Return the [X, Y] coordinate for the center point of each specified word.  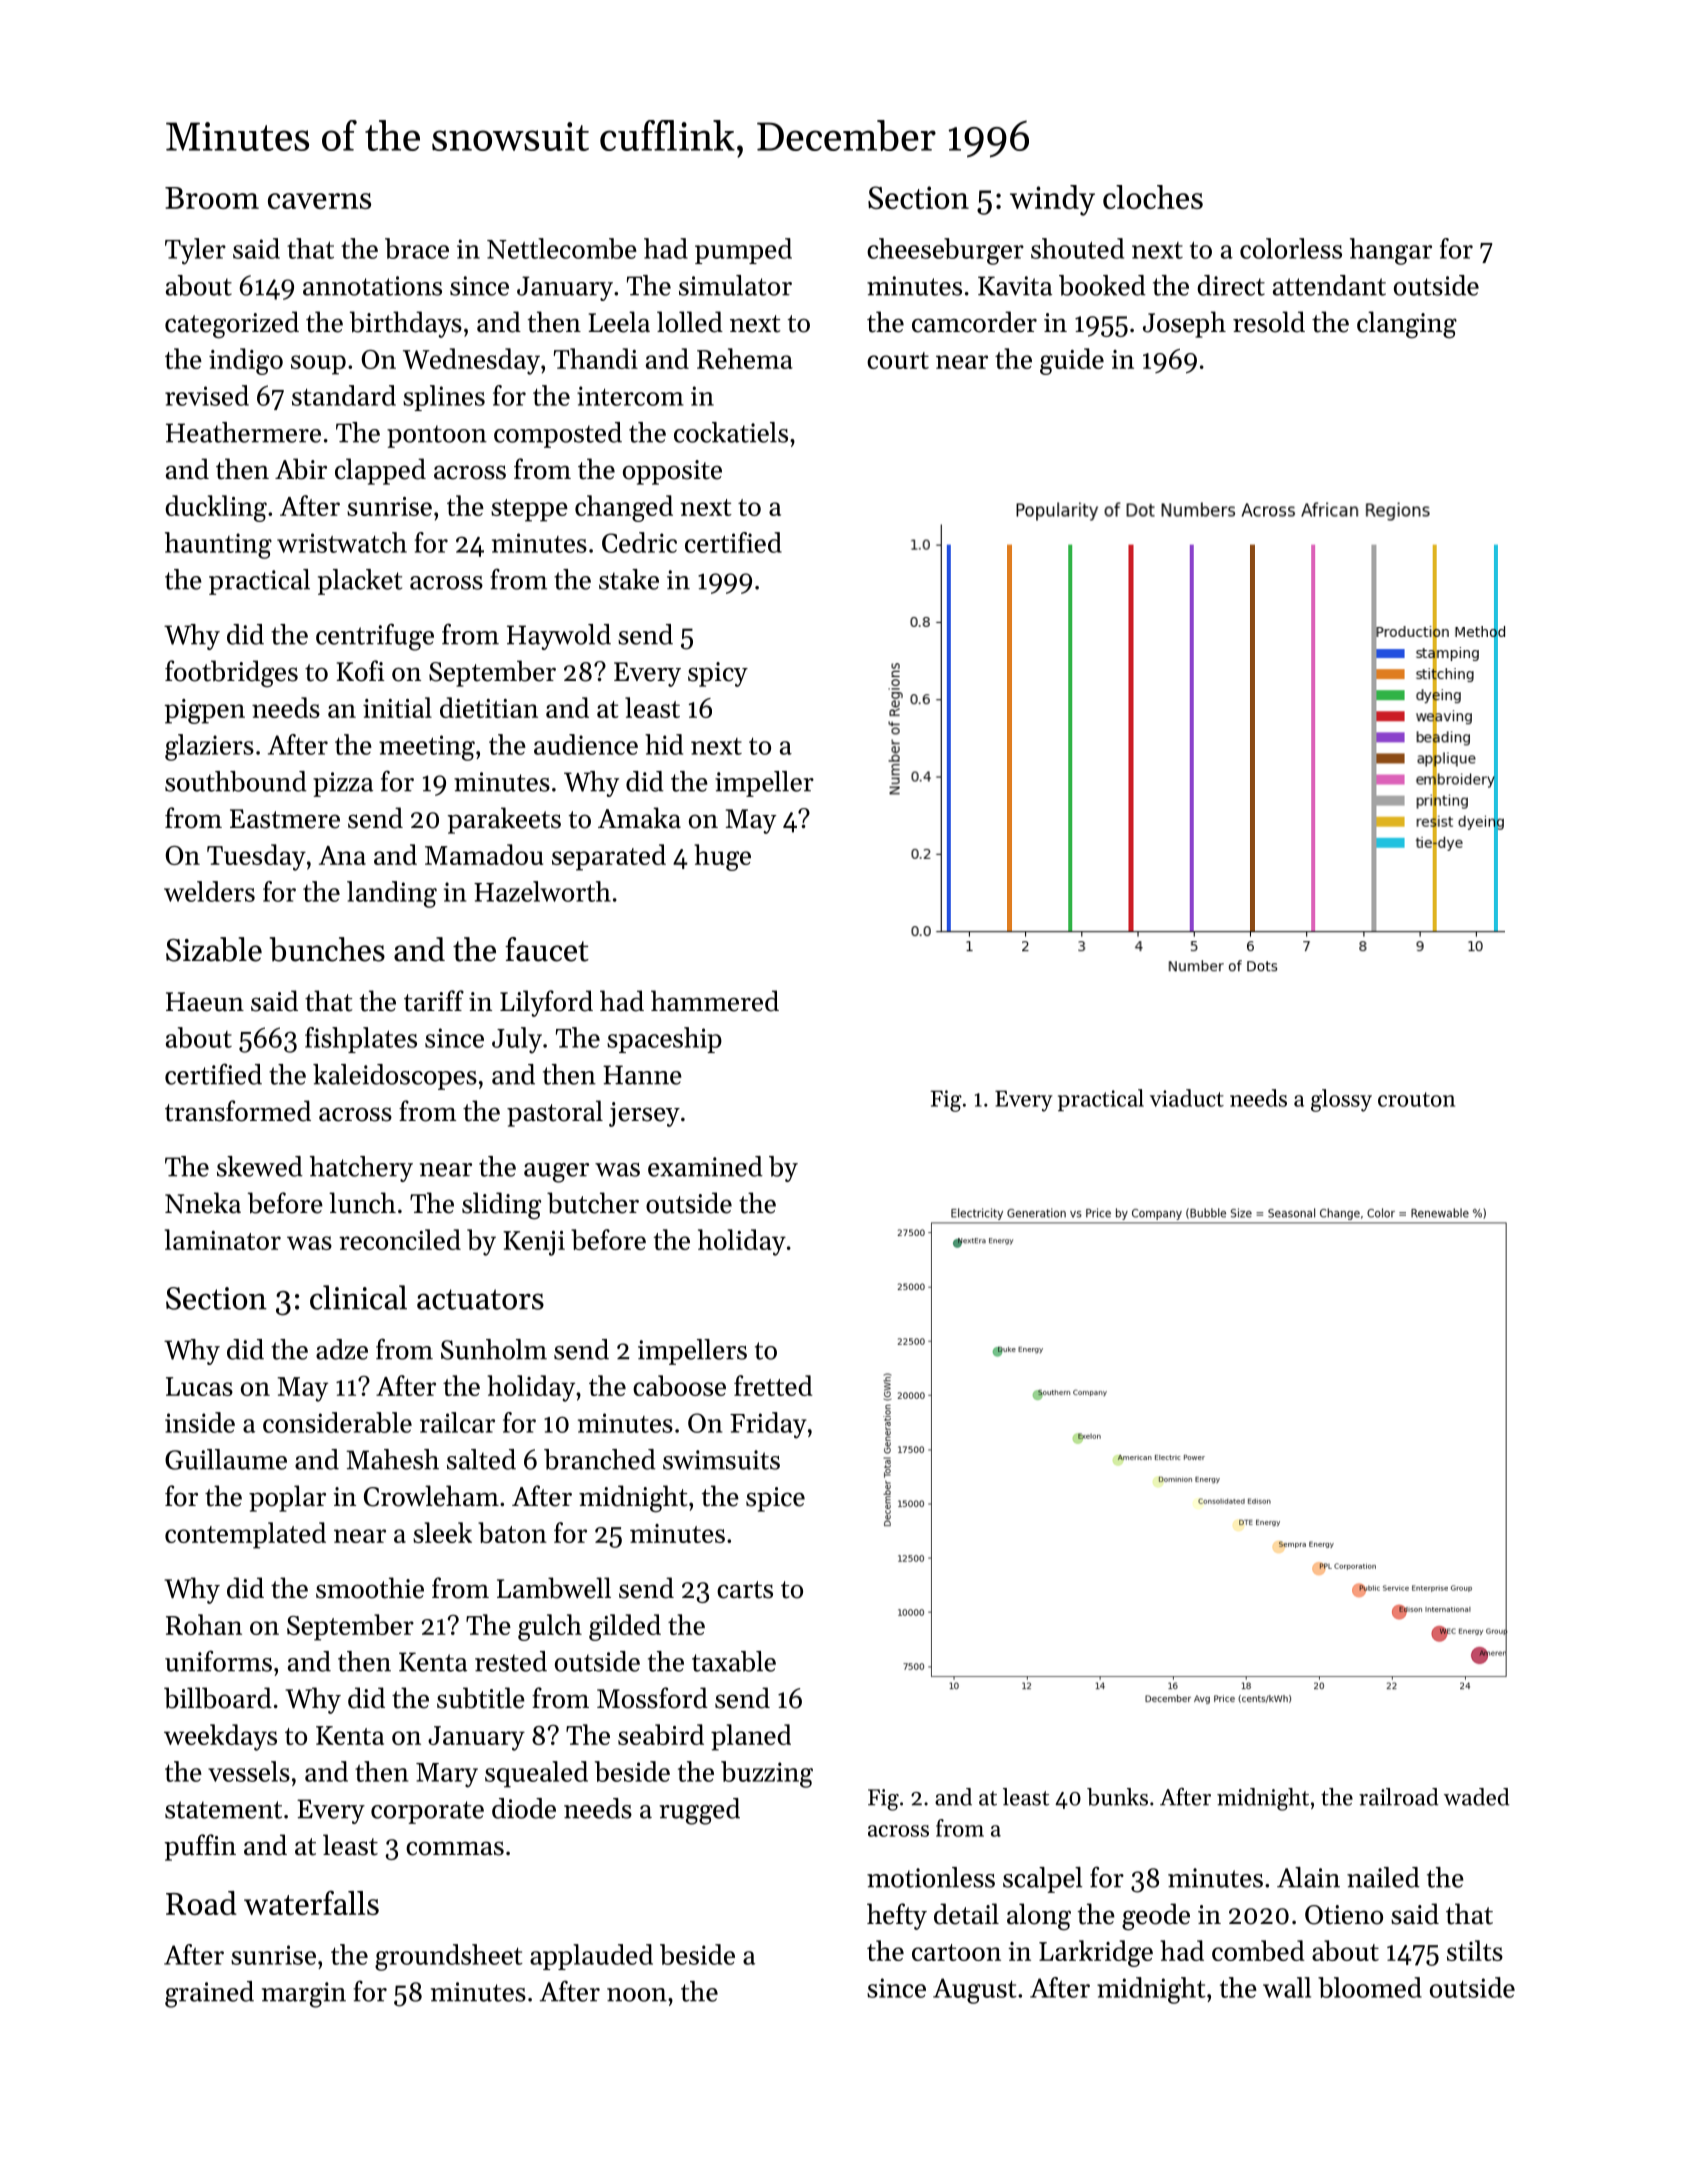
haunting [218, 545]
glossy [1341, 1100]
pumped [743, 251]
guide [1072, 361]
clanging [1407, 325]
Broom [212, 198]
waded [1476, 1797]
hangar [1391, 251]
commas [455, 1848]
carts [745, 1590]
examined [705, 1166]
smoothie [370, 1588]
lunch [362, 1203]
